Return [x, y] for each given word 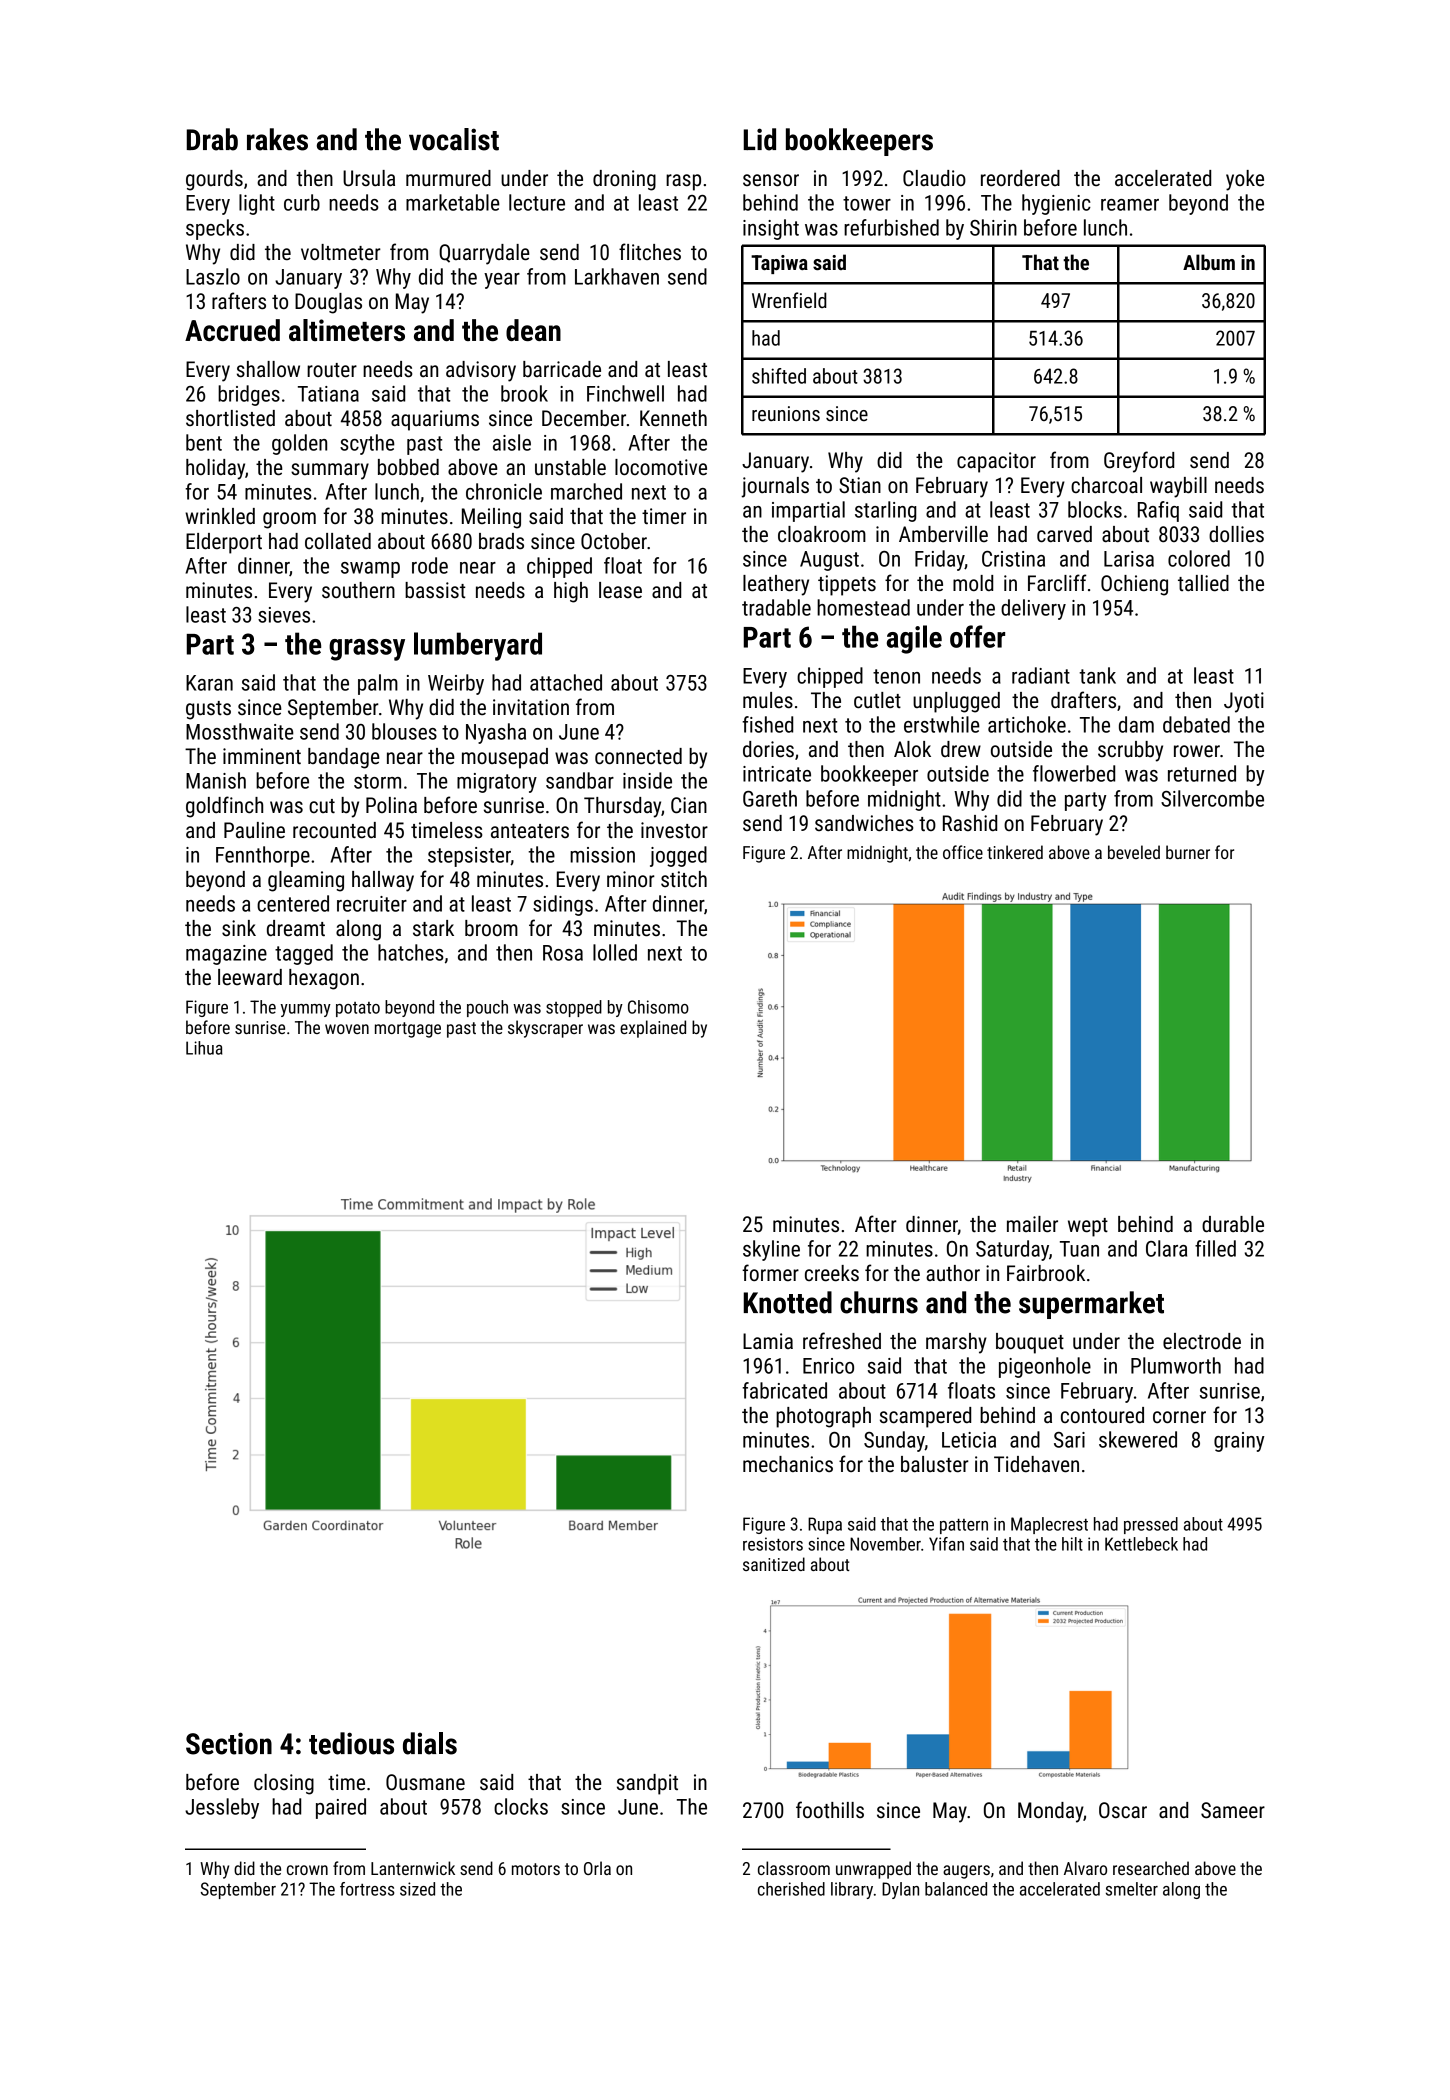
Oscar [1123, 1810]
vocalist [454, 139]
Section [229, 1743]
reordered [1020, 178]
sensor [771, 180]
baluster [935, 1464]
